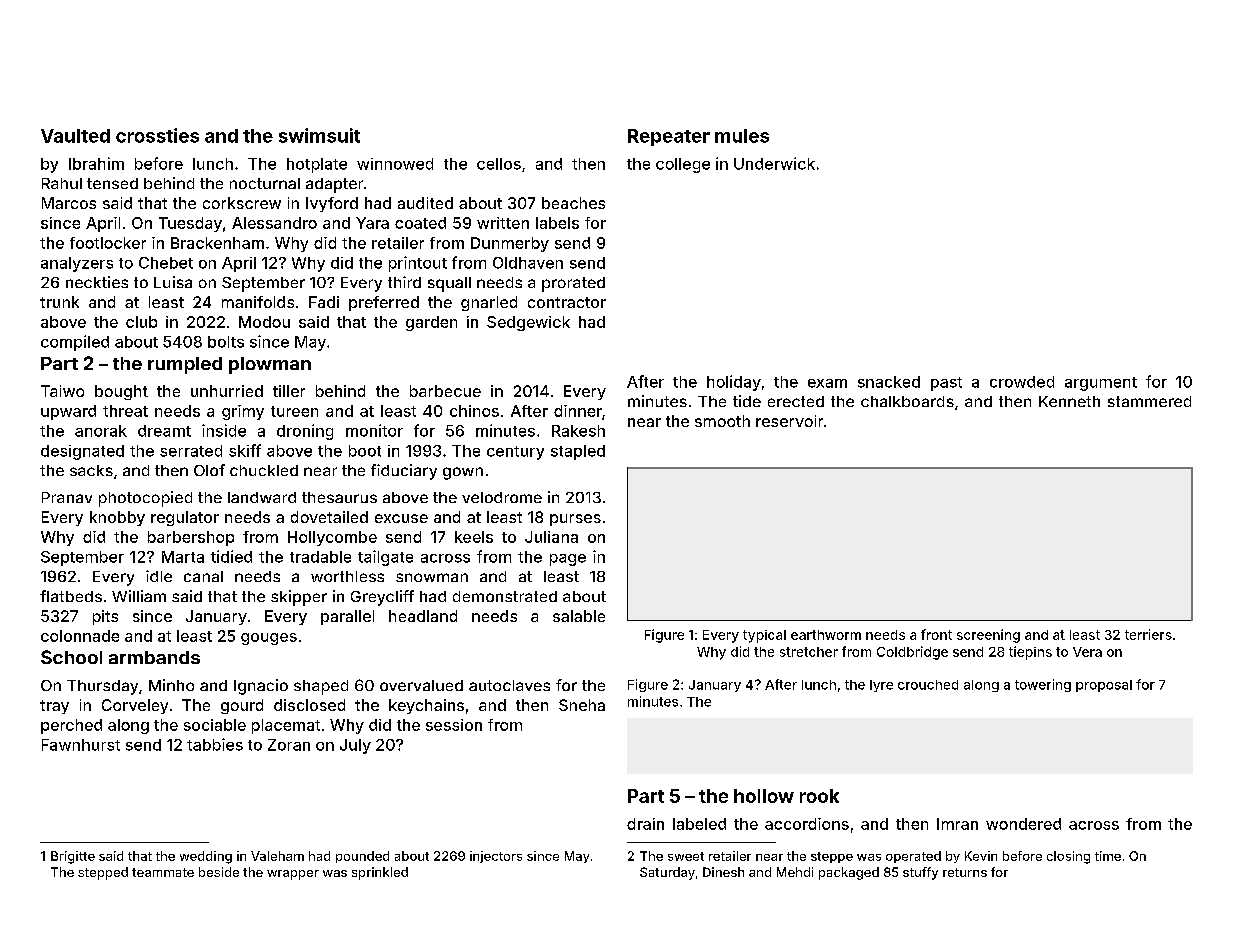 The image size is (1233, 952). I want to click on boot, so click(365, 451).
